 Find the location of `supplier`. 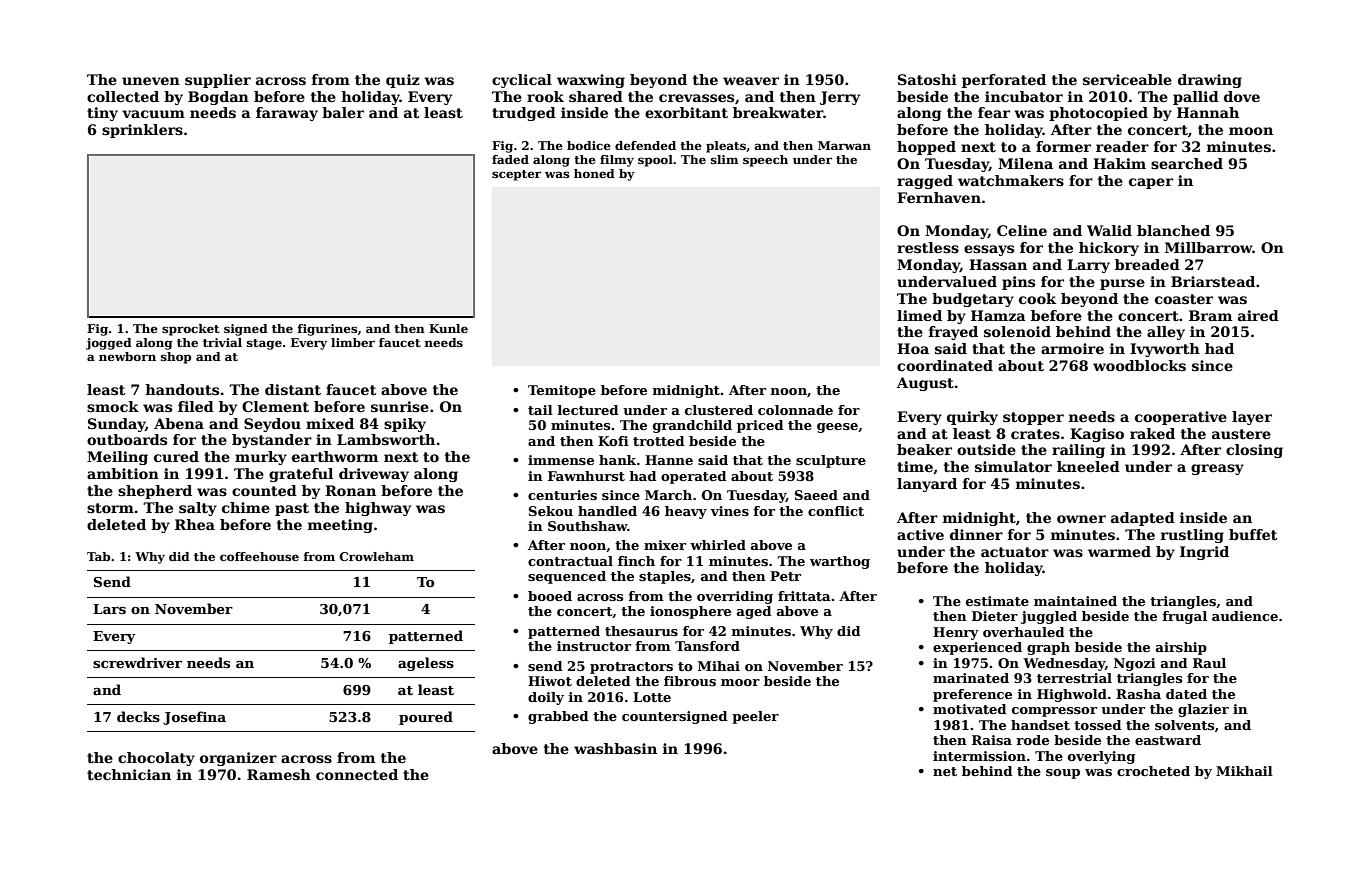

supplier is located at coordinates (218, 81).
